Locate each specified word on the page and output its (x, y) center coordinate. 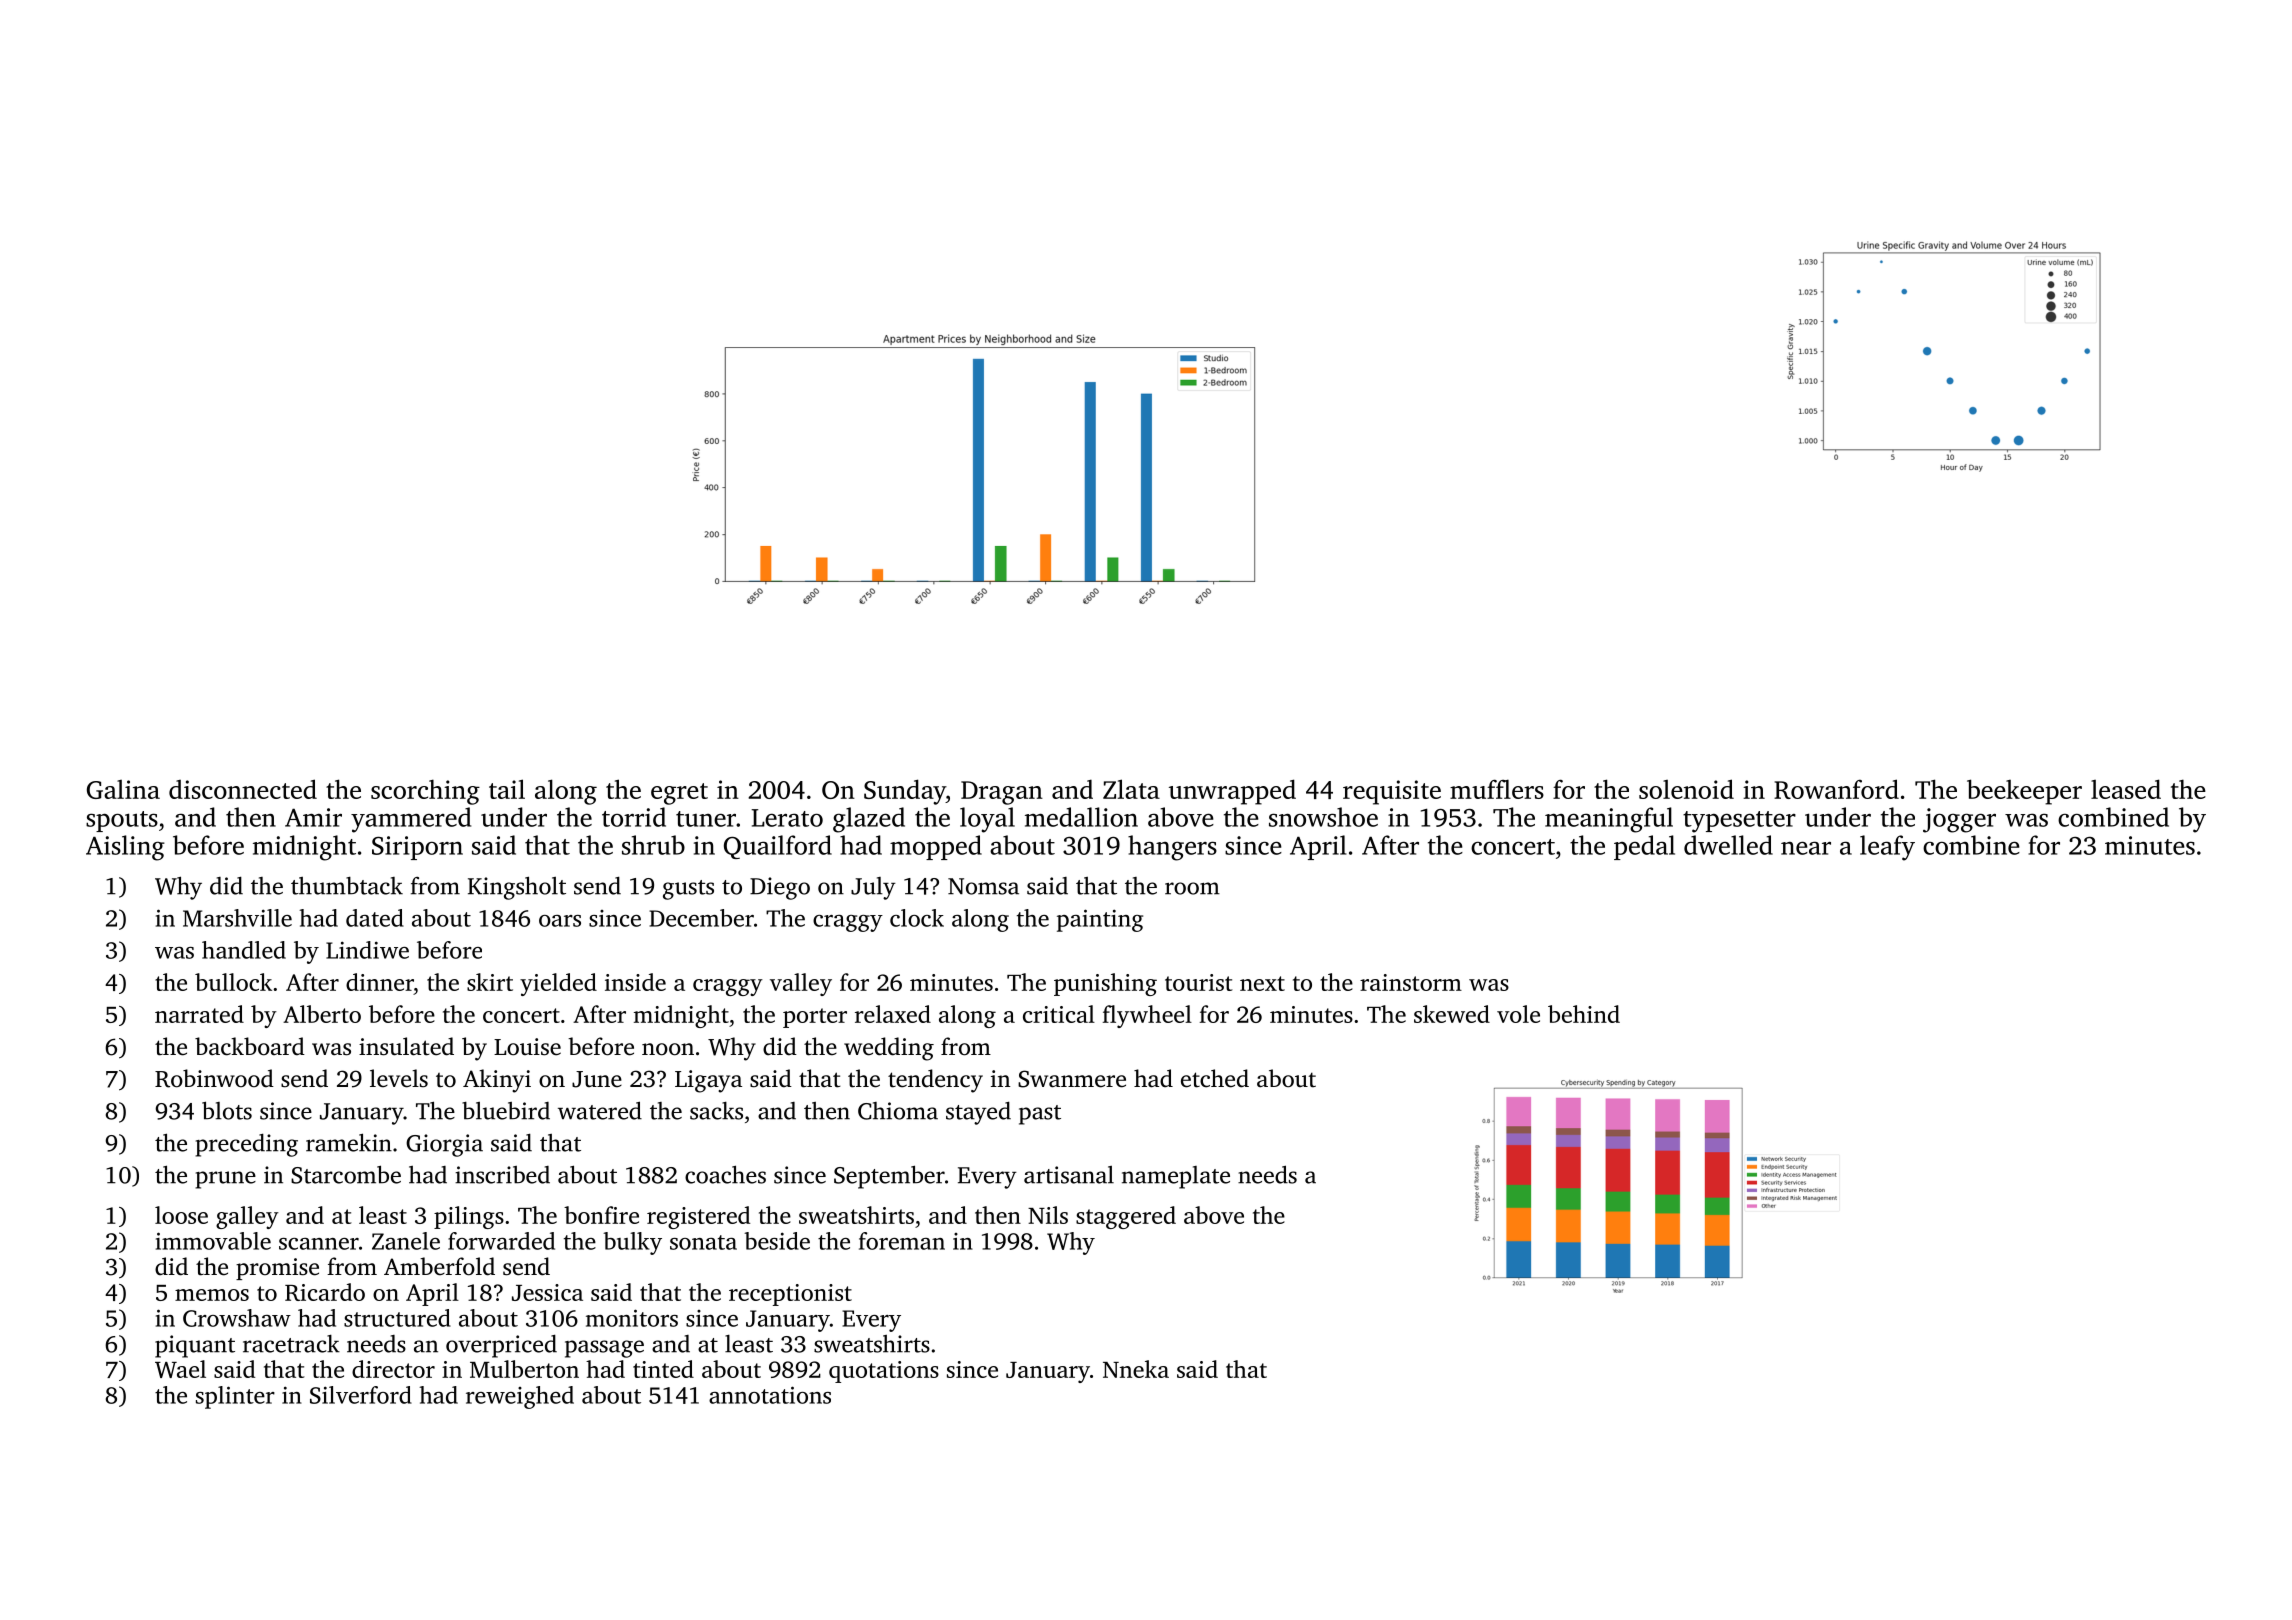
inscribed (502, 1175)
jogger (1959, 820)
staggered (1126, 1217)
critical (1059, 1014)
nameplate (1176, 1177)
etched (1215, 1078)
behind (1584, 1014)
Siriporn (417, 848)
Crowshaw (237, 1318)
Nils (1048, 1215)
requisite (1392, 792)
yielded (558, 984)
